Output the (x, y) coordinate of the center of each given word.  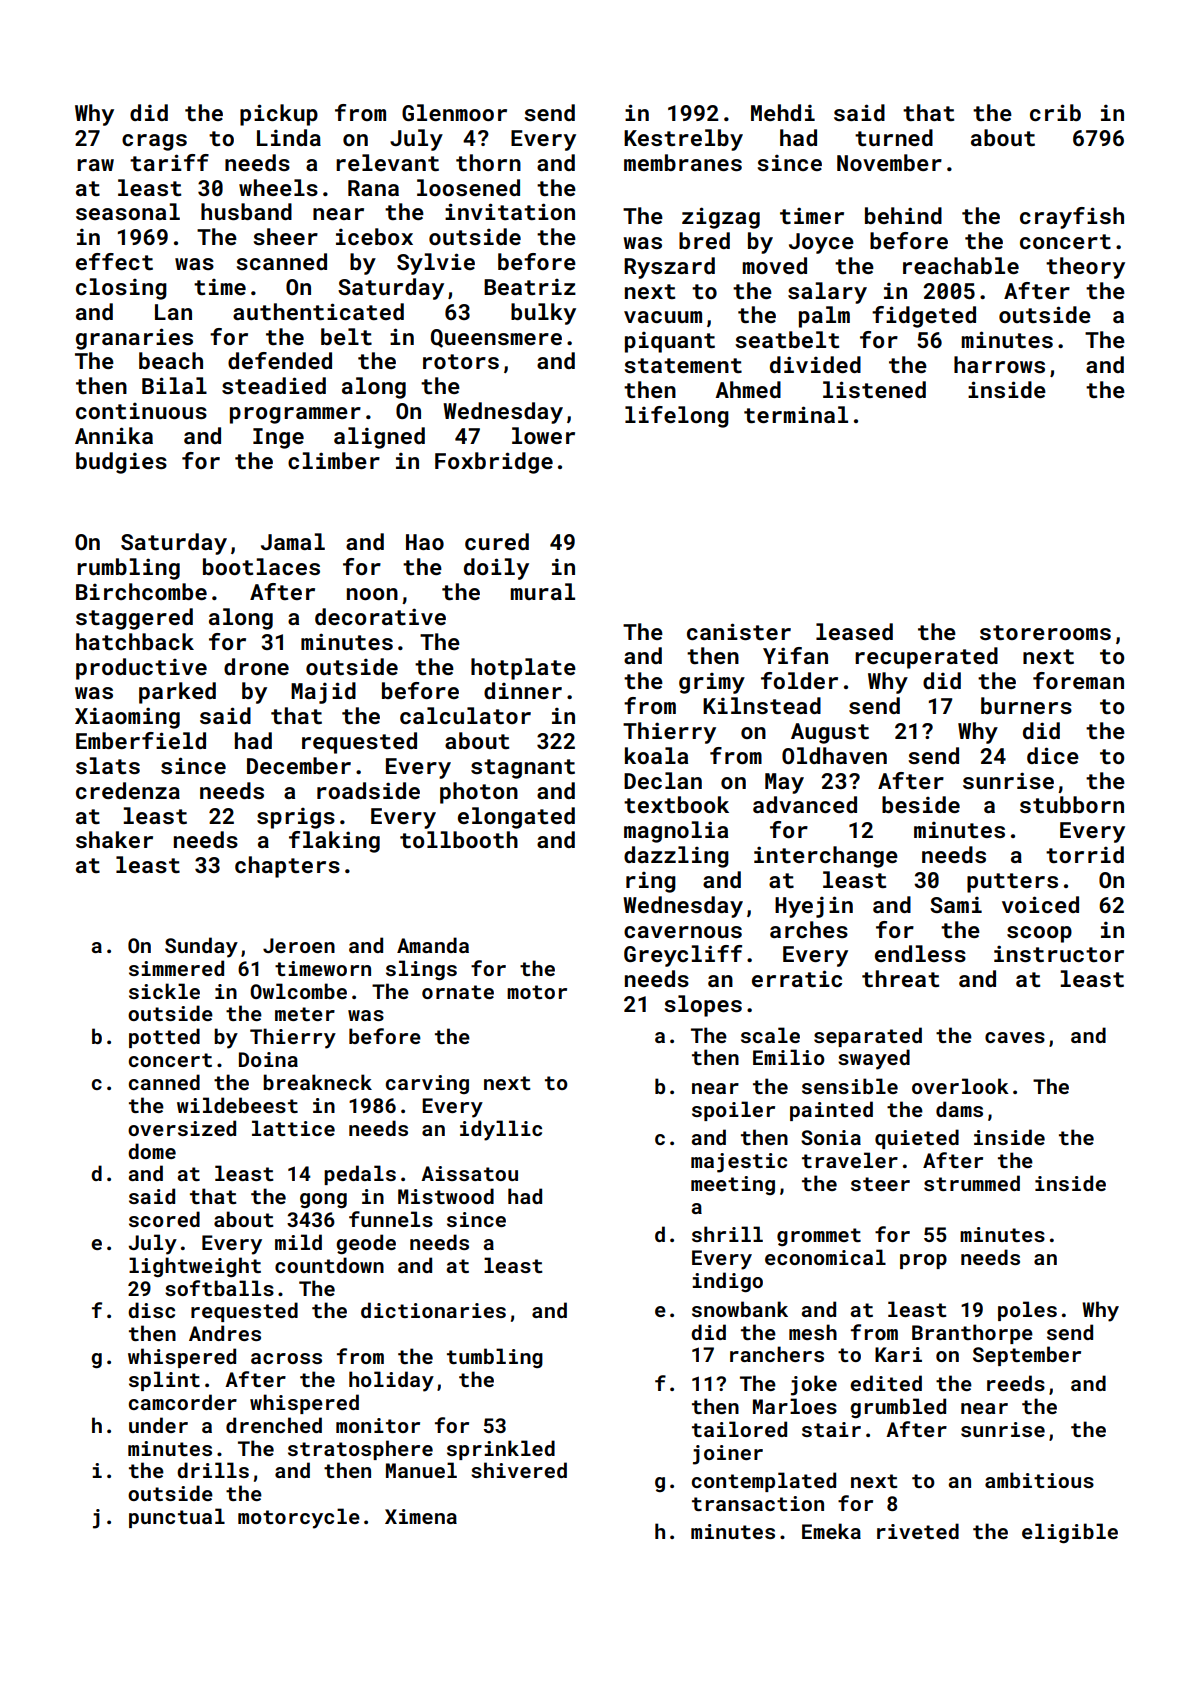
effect (114, 261)
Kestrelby (683, 140)
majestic (739, 1163)
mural (542, 591)
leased (854, 631)
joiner (728, 1455)
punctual (177, 1518)
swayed (874, 1059)
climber (334, 460)
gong (323, 1201)
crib (1055, 112)
